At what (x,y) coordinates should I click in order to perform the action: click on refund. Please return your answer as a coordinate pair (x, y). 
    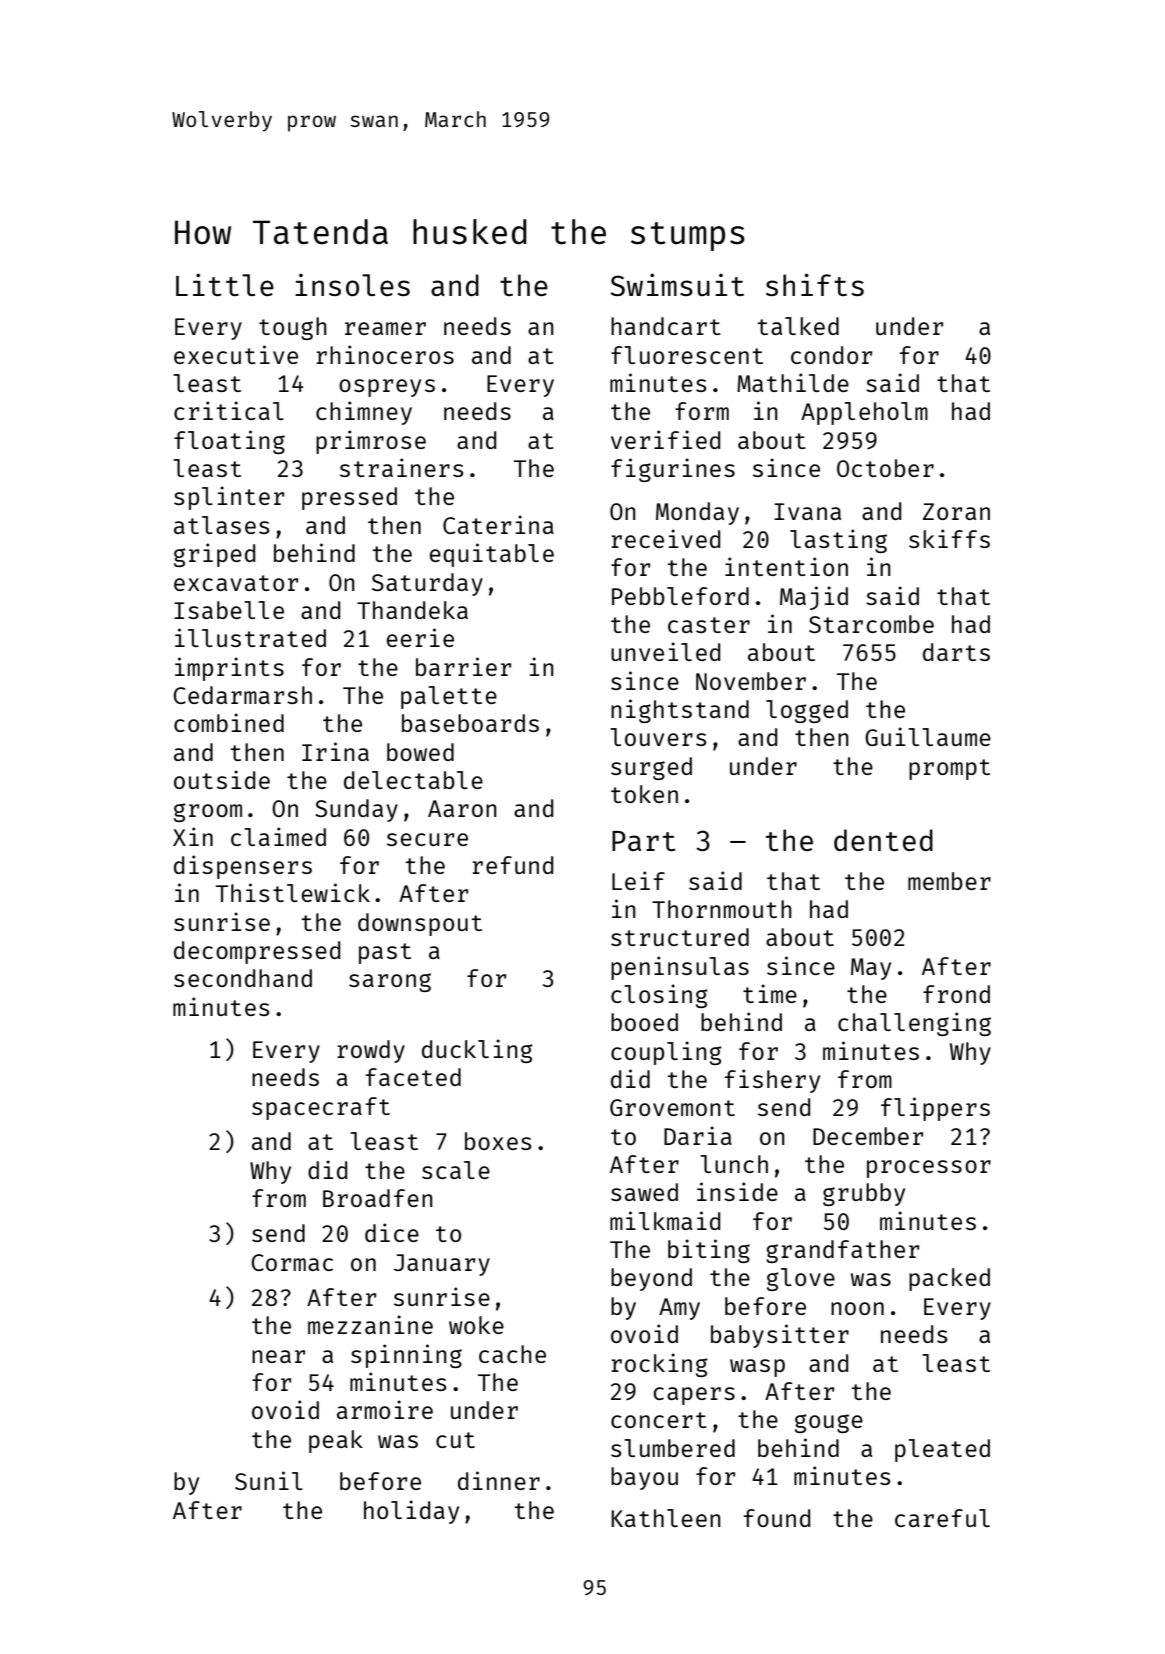
    Looking at the image, I should click on (512, 865).
